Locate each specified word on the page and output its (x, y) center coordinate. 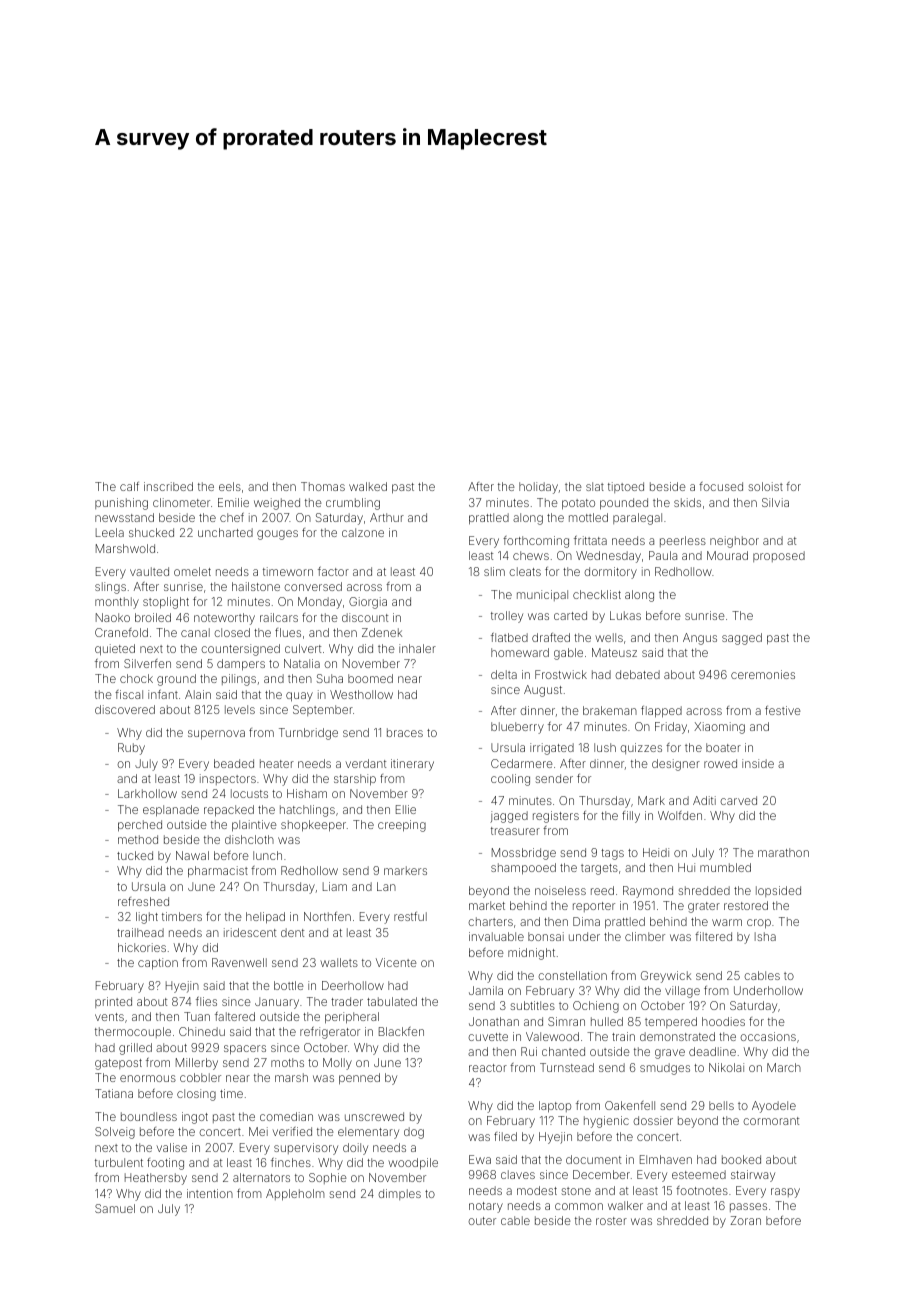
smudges (665, 1069)
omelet (192, 571)
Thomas (323, 486)
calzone (363, 532)
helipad (265, 918)
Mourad (727, 555)
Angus (700, 639)
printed (113, 1002)
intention (210, 1193)
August (543, 691)
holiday (538, 488)
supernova (216, 735)
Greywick (666, 977)
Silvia (775, 502)
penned (359, 1079)
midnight (531, 954)
